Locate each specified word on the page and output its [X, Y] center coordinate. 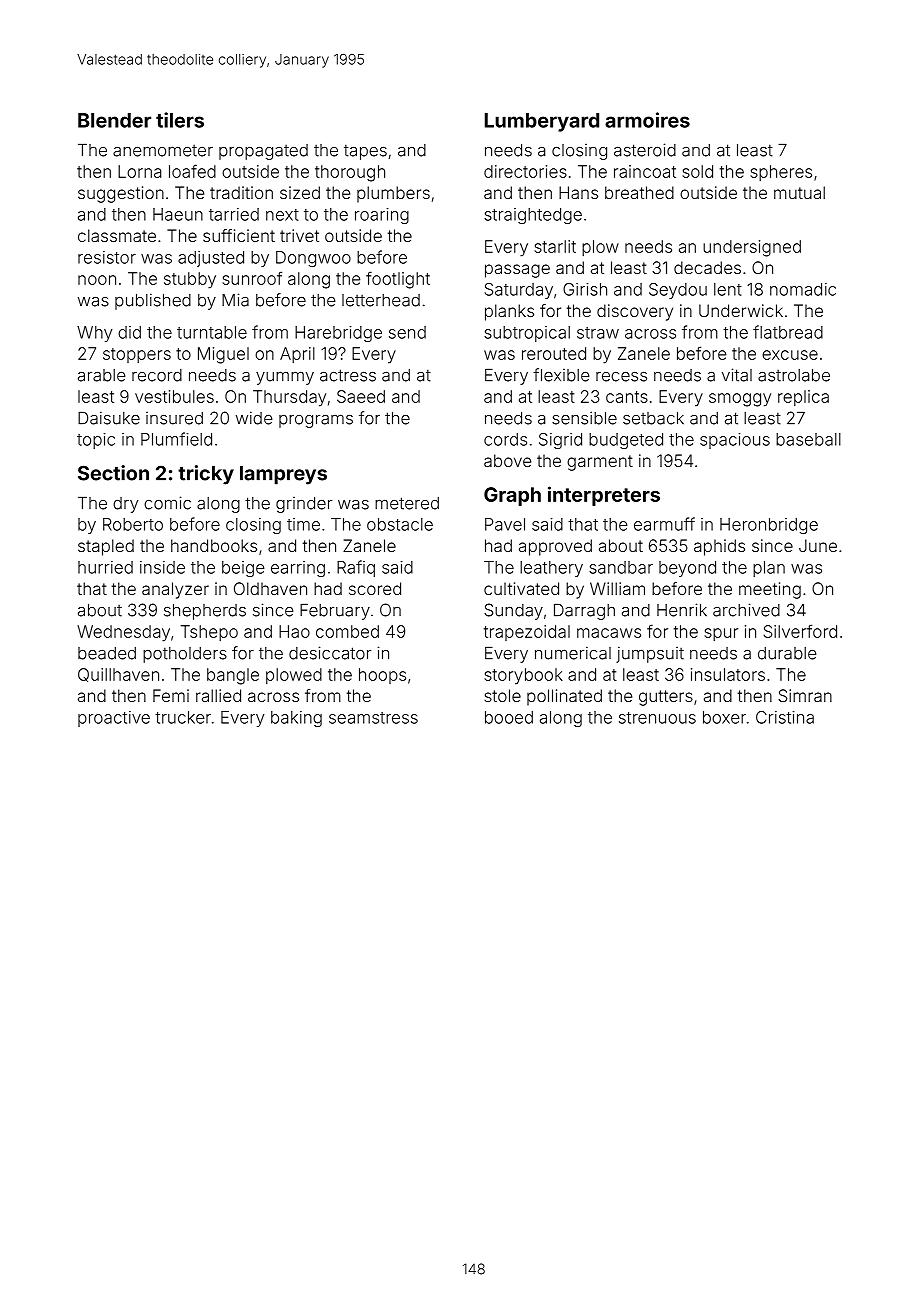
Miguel [223, 355]
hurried [105, 567]
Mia [235, 300]
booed [509, 717]
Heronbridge [769, 526]
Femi [171, 695]
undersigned [752, 248]
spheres [781, 173]
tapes [365, 152]
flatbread [788, 332]
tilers [180, 120]
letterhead [381, 300]
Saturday [519, 291]
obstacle [400, 524]
